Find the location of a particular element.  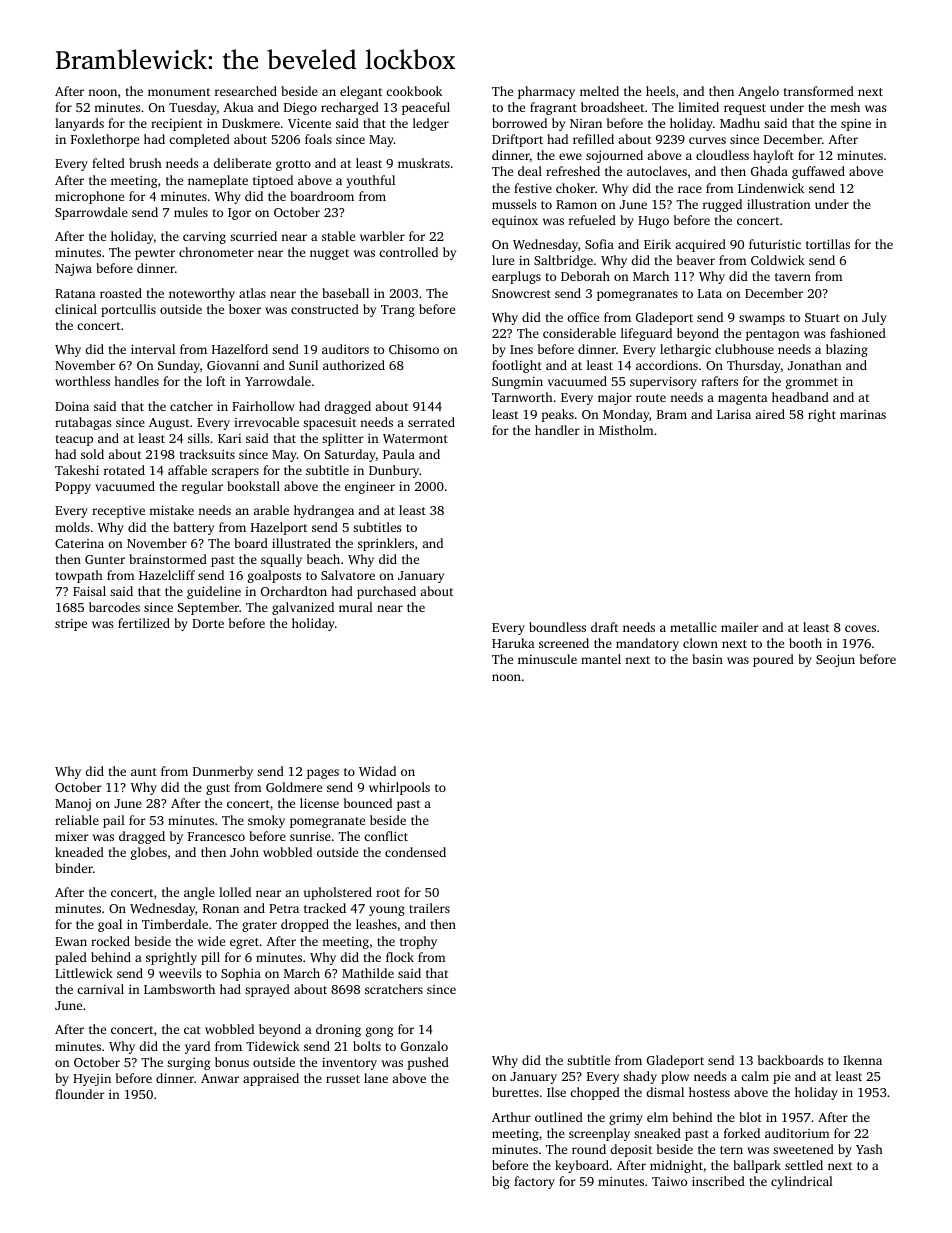

ewe is located at coordinates (570, 156).
